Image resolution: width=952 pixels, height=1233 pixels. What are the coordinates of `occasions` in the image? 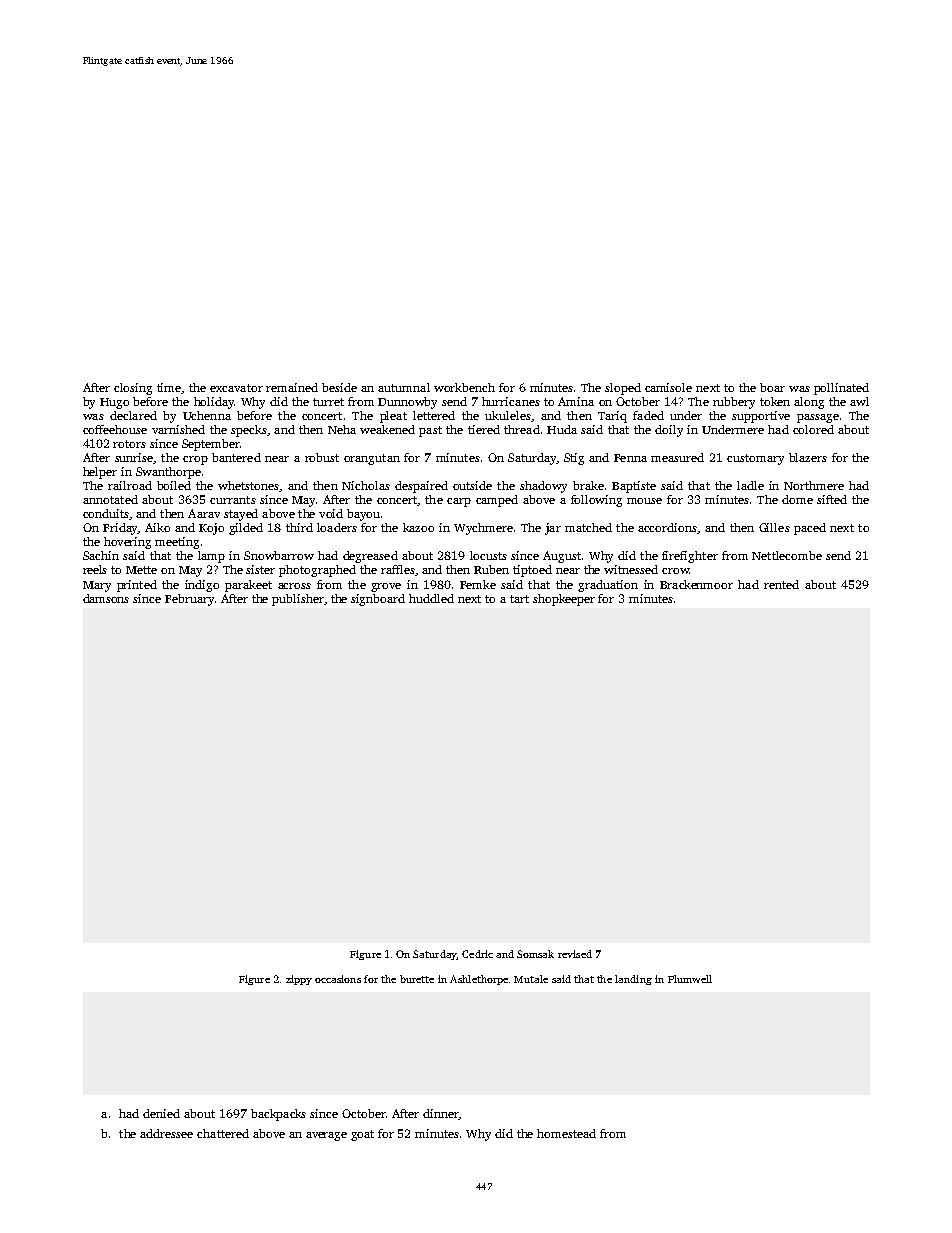 It's located at (338, 979).
